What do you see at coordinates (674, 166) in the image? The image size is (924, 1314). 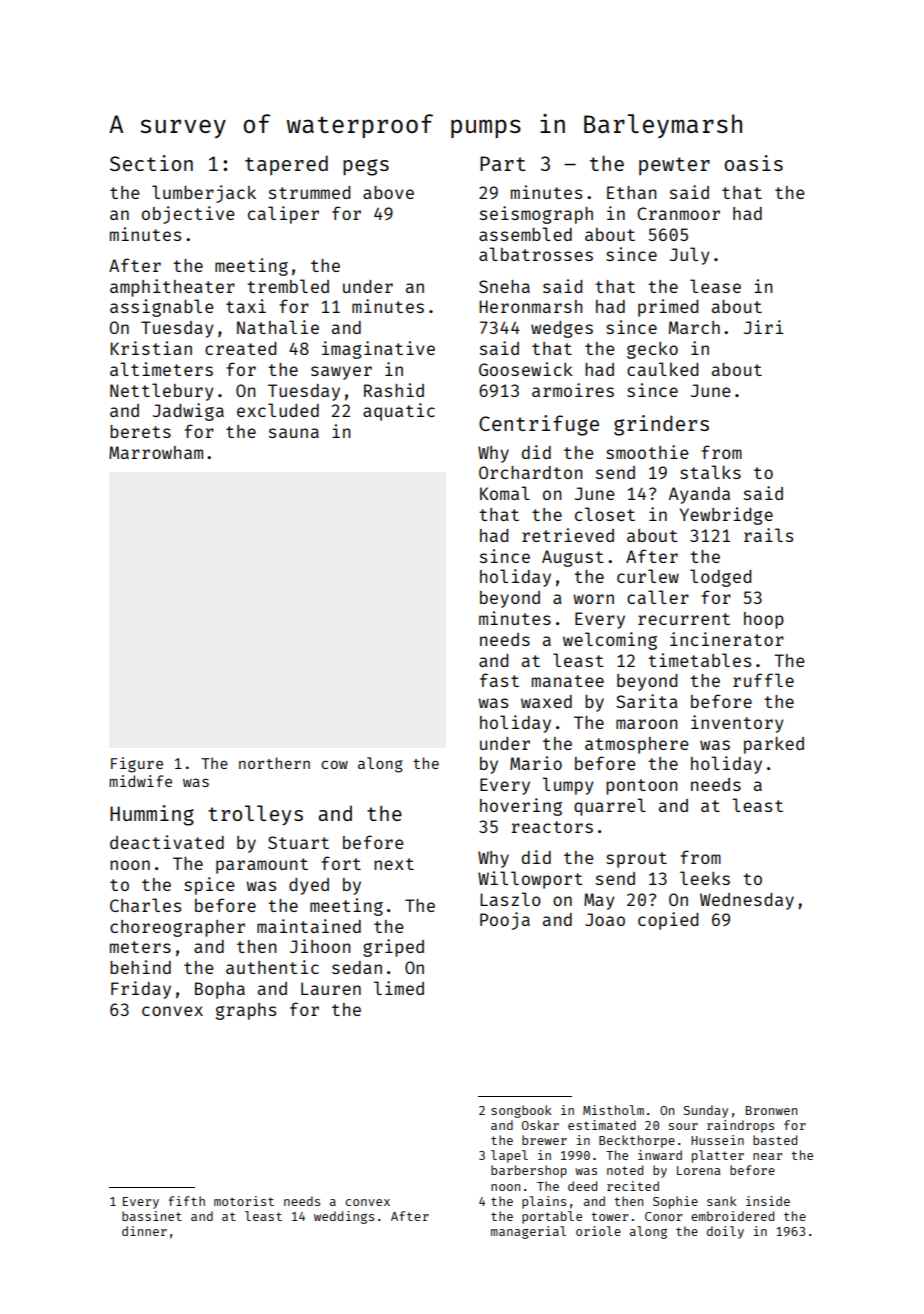 I see `pewter` at bounding box center [674, 166].
